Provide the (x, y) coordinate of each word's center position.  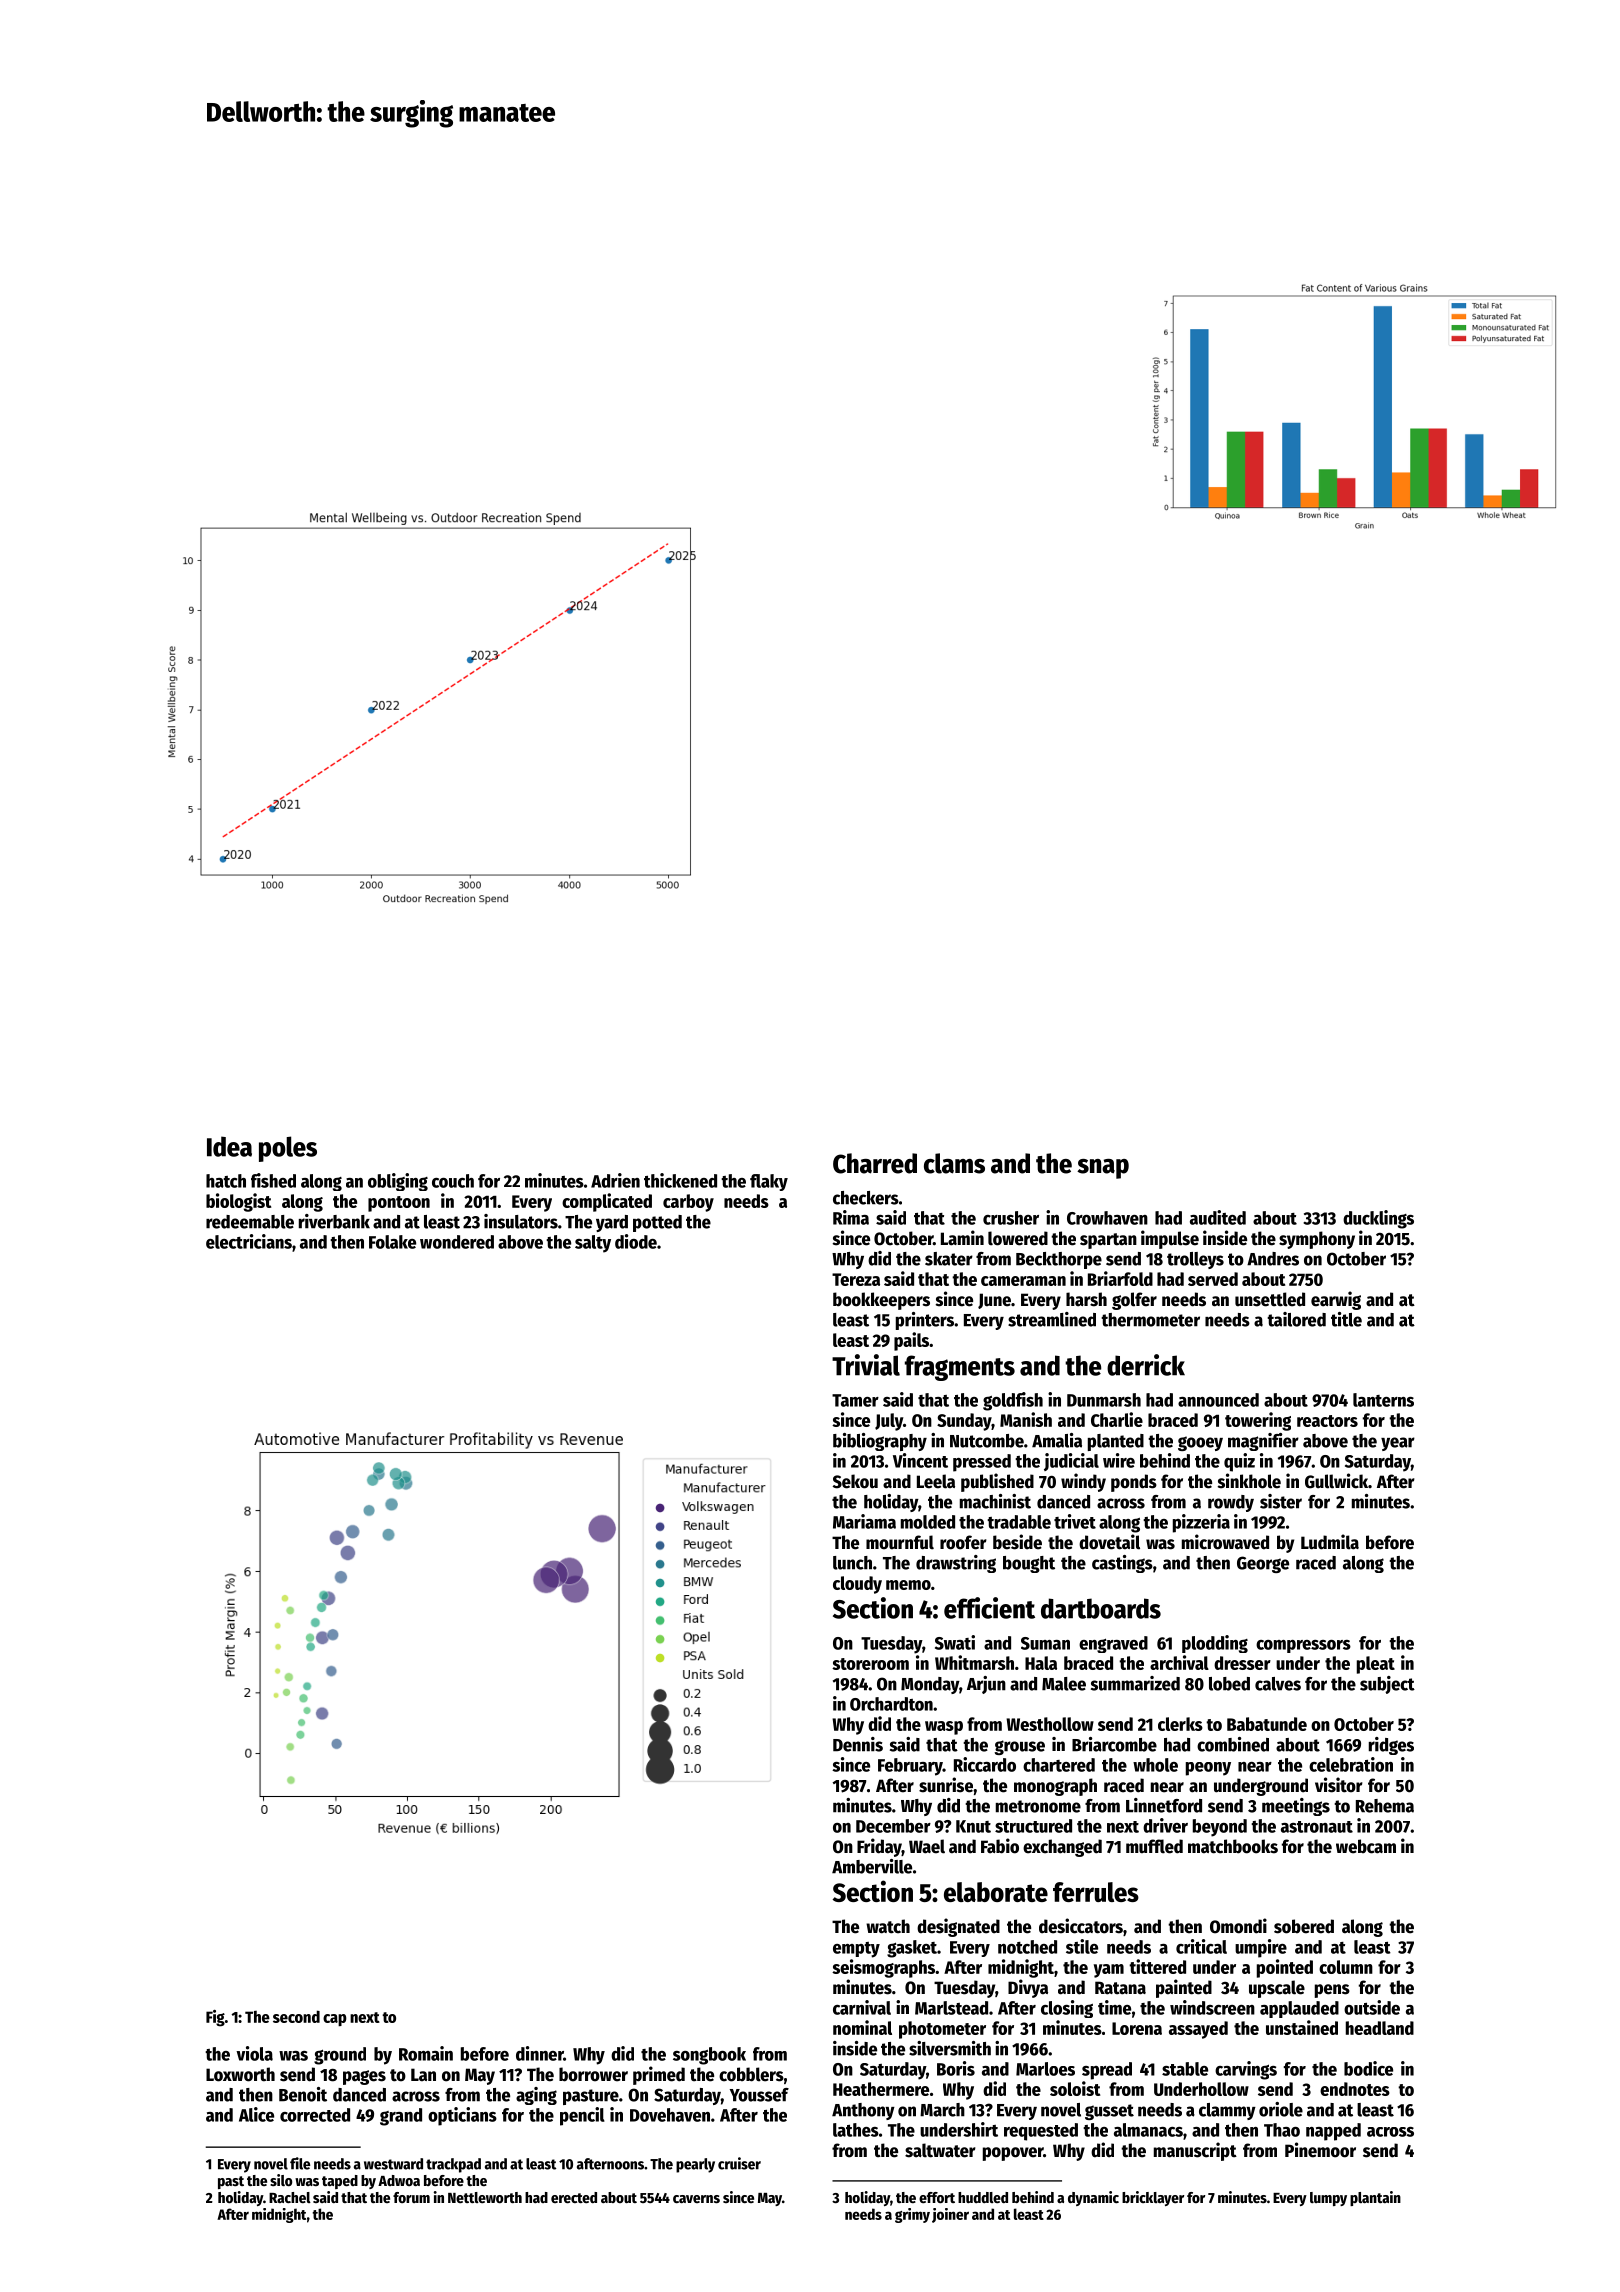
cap (335, 2020)
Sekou (855, 1481)
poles (288, 1149)
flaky (769, 1182)
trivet (1075, 1521)
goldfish (1013, 1401)
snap (1103, 1169)
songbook (709, 2056)
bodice (1368, 2068)
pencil (582, 2116)
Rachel (290, 2197)
